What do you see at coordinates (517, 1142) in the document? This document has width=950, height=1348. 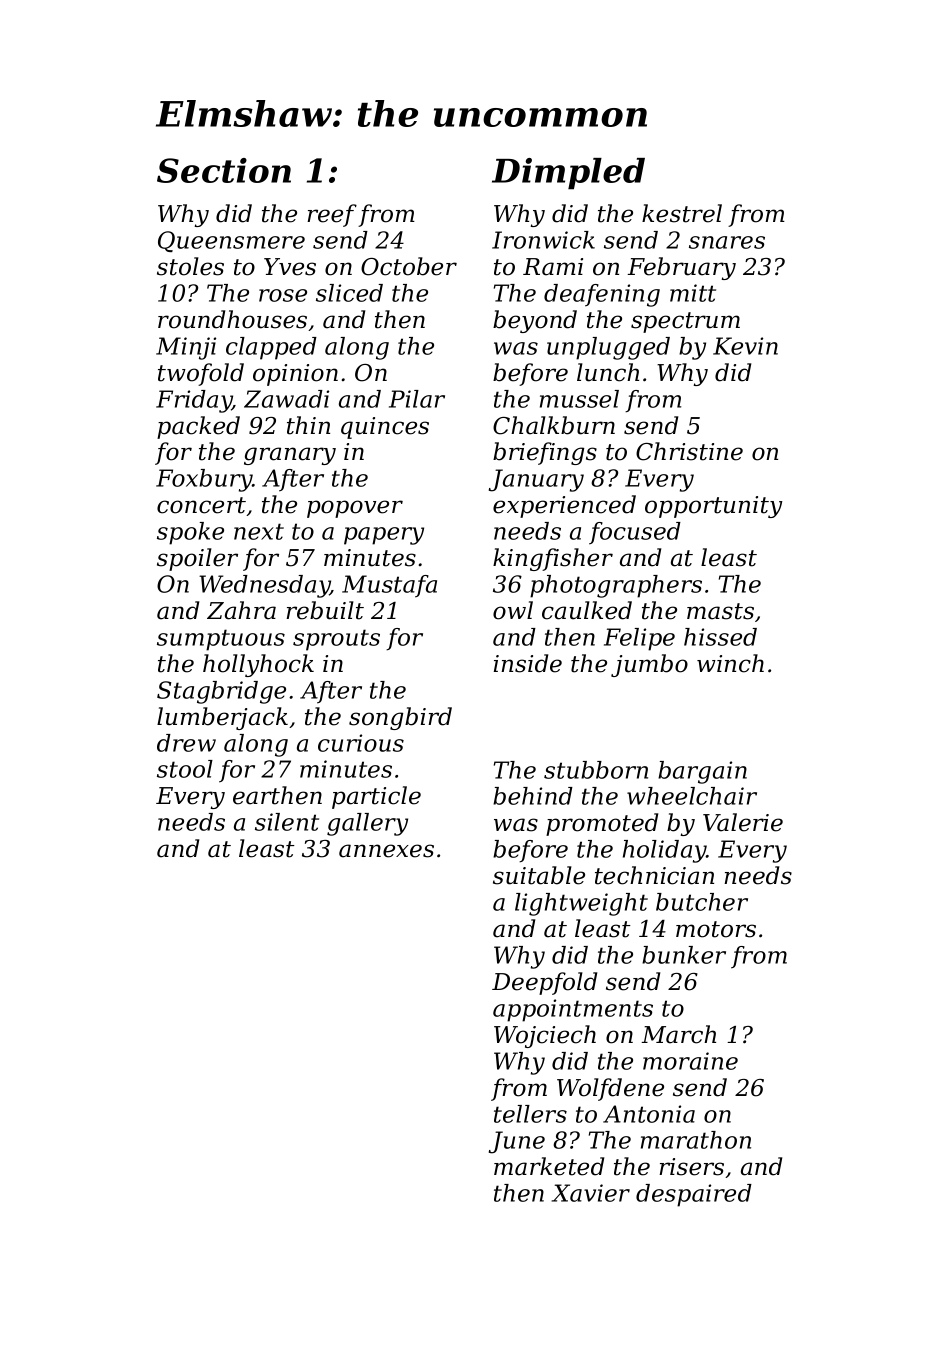 I see `June` at bounding box center [517, 1142].
